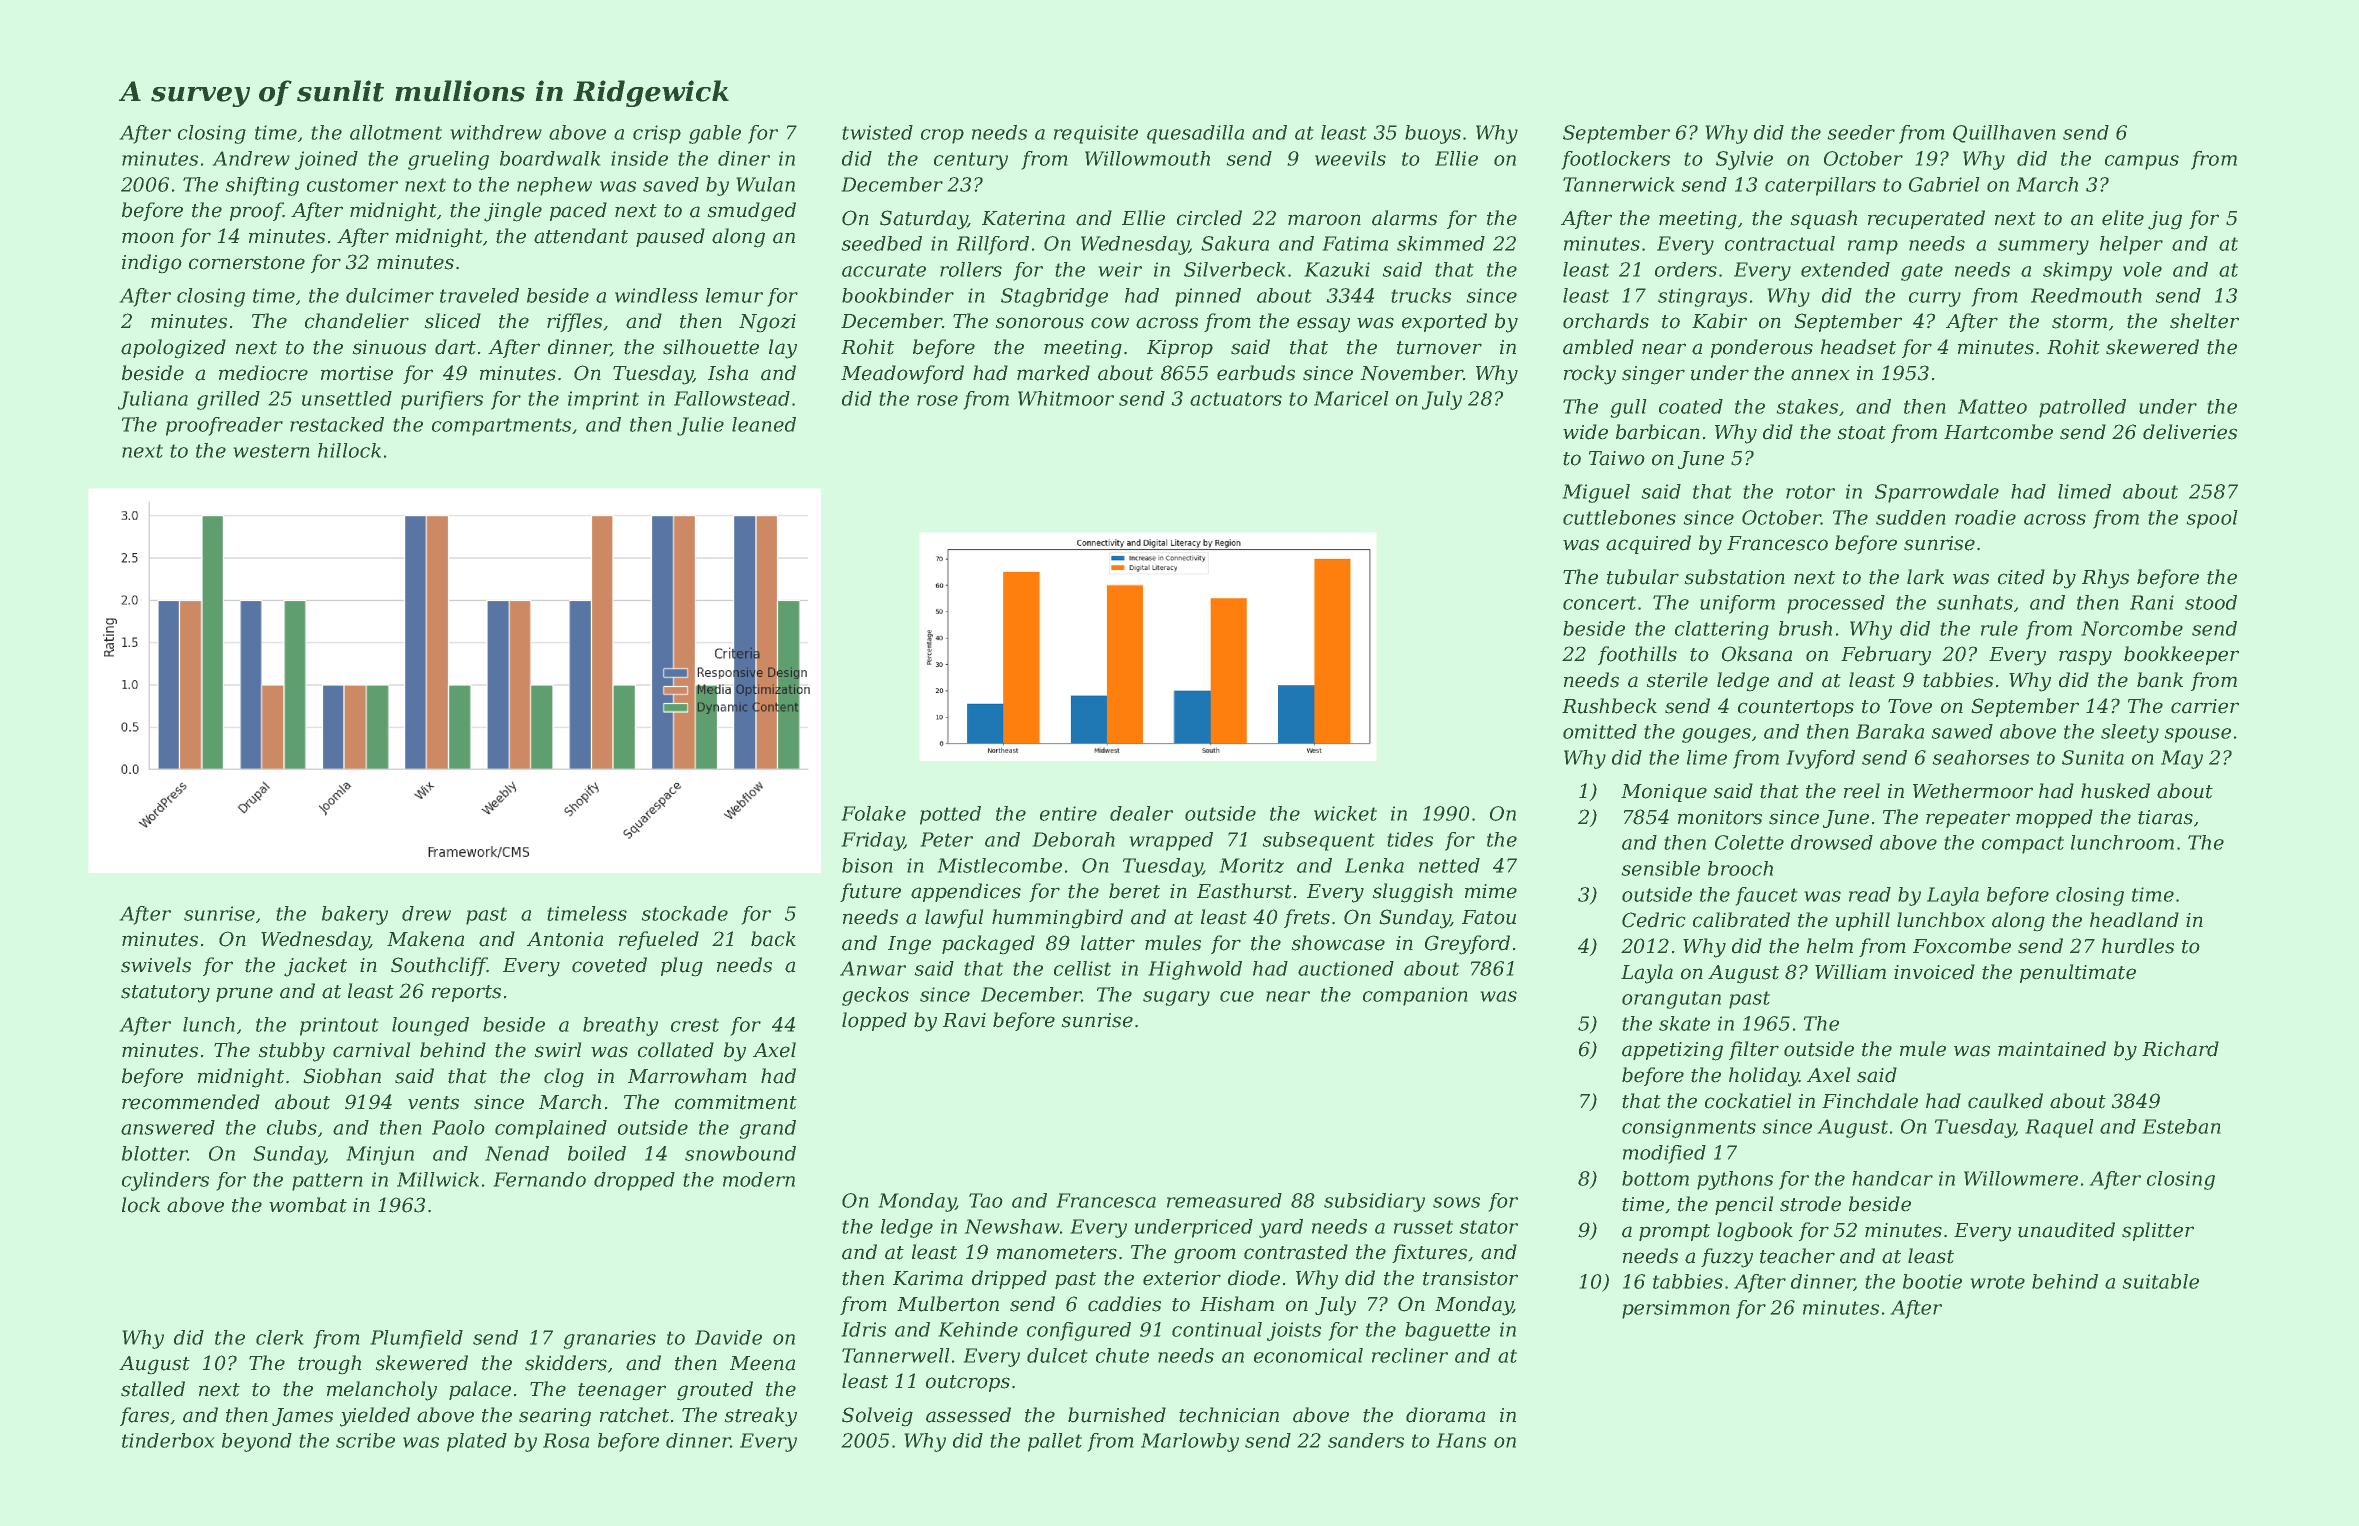 The width and height of the screenshot is (2359, 1526). Describe the element at coordinates (1619, 517) in the screenshot. I see `cuttlebones` at that location.
